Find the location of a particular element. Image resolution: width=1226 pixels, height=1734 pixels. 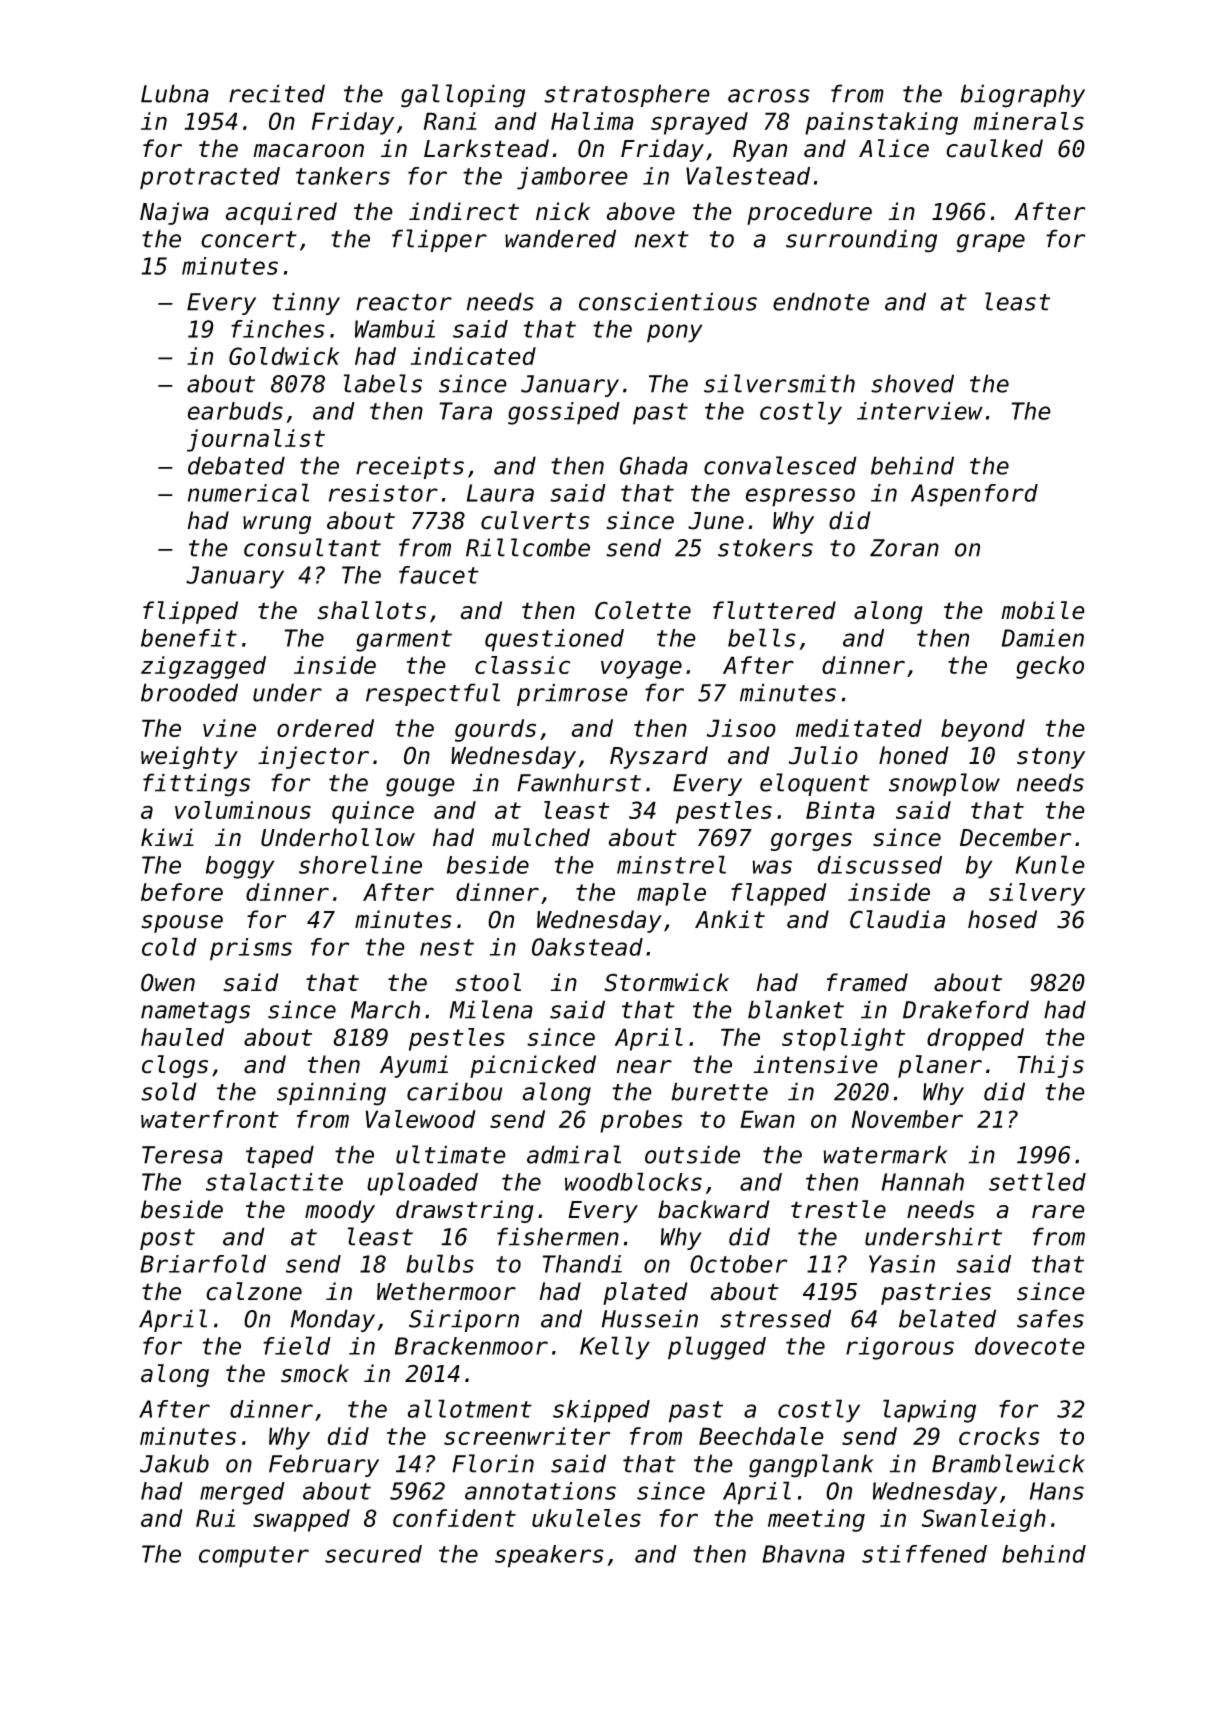

settled is located at coordinates (1037, 1181).
